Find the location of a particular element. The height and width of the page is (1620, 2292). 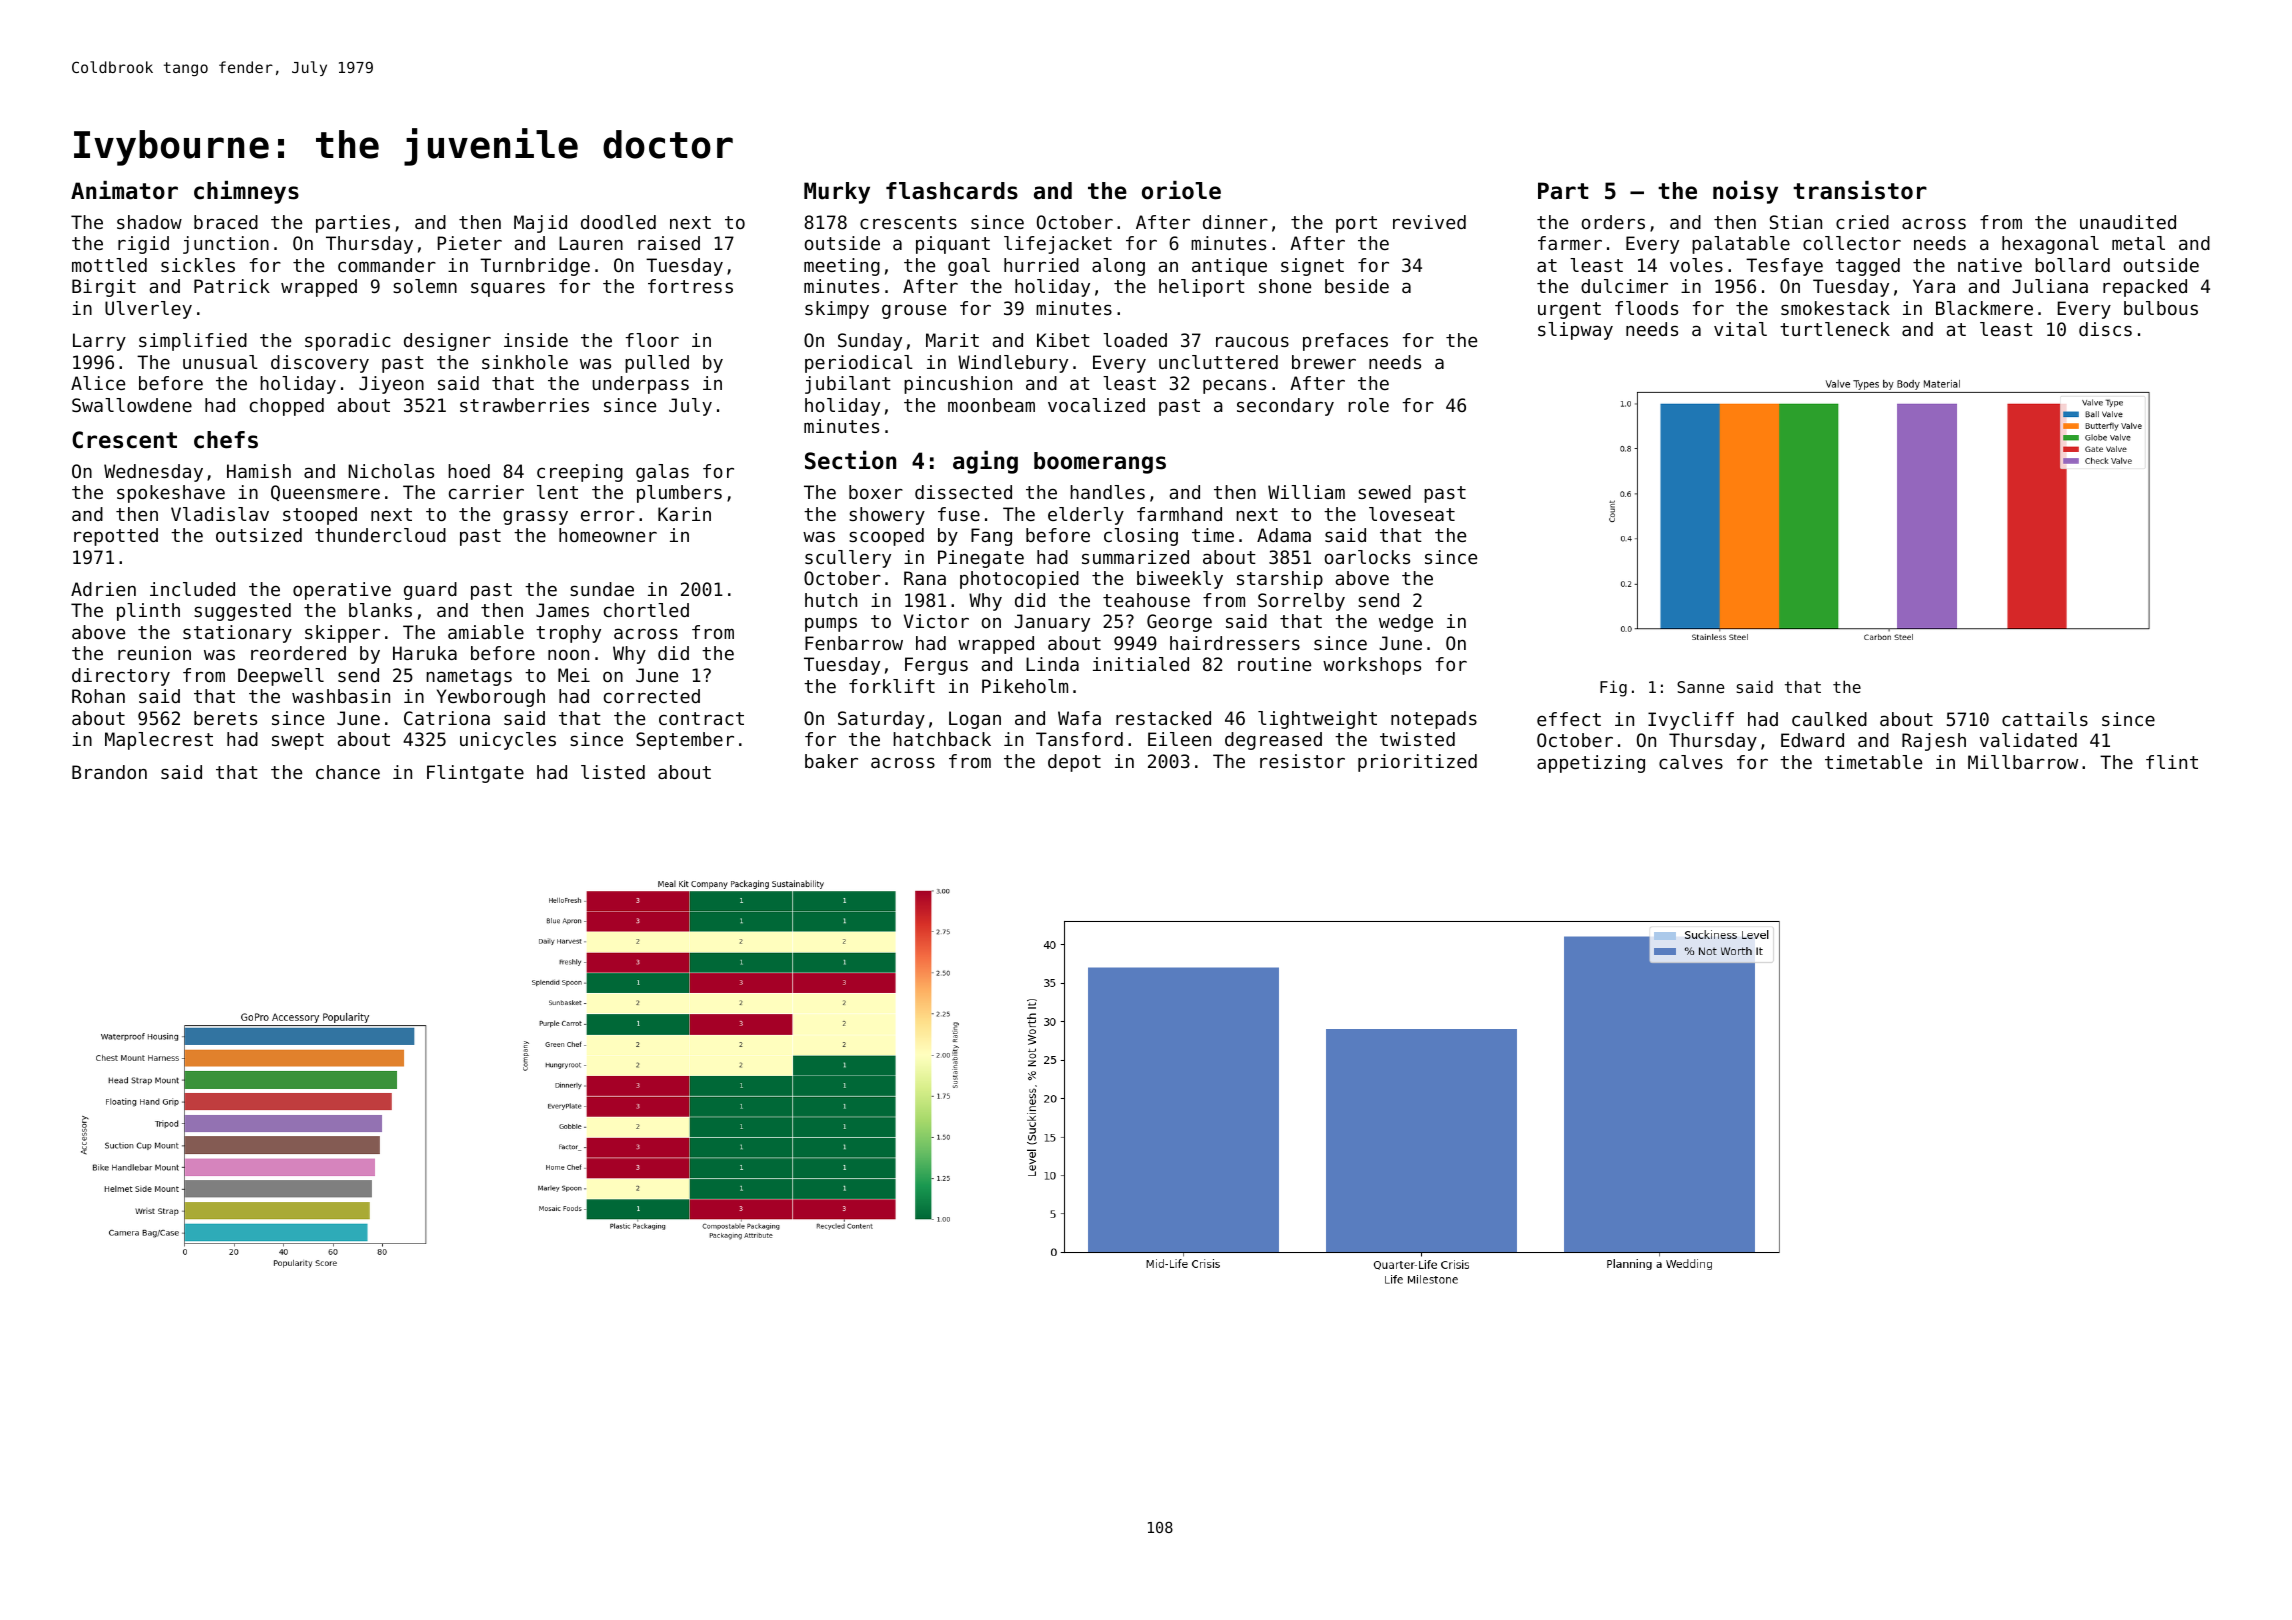

native is located at coordinates (1990, 265).
